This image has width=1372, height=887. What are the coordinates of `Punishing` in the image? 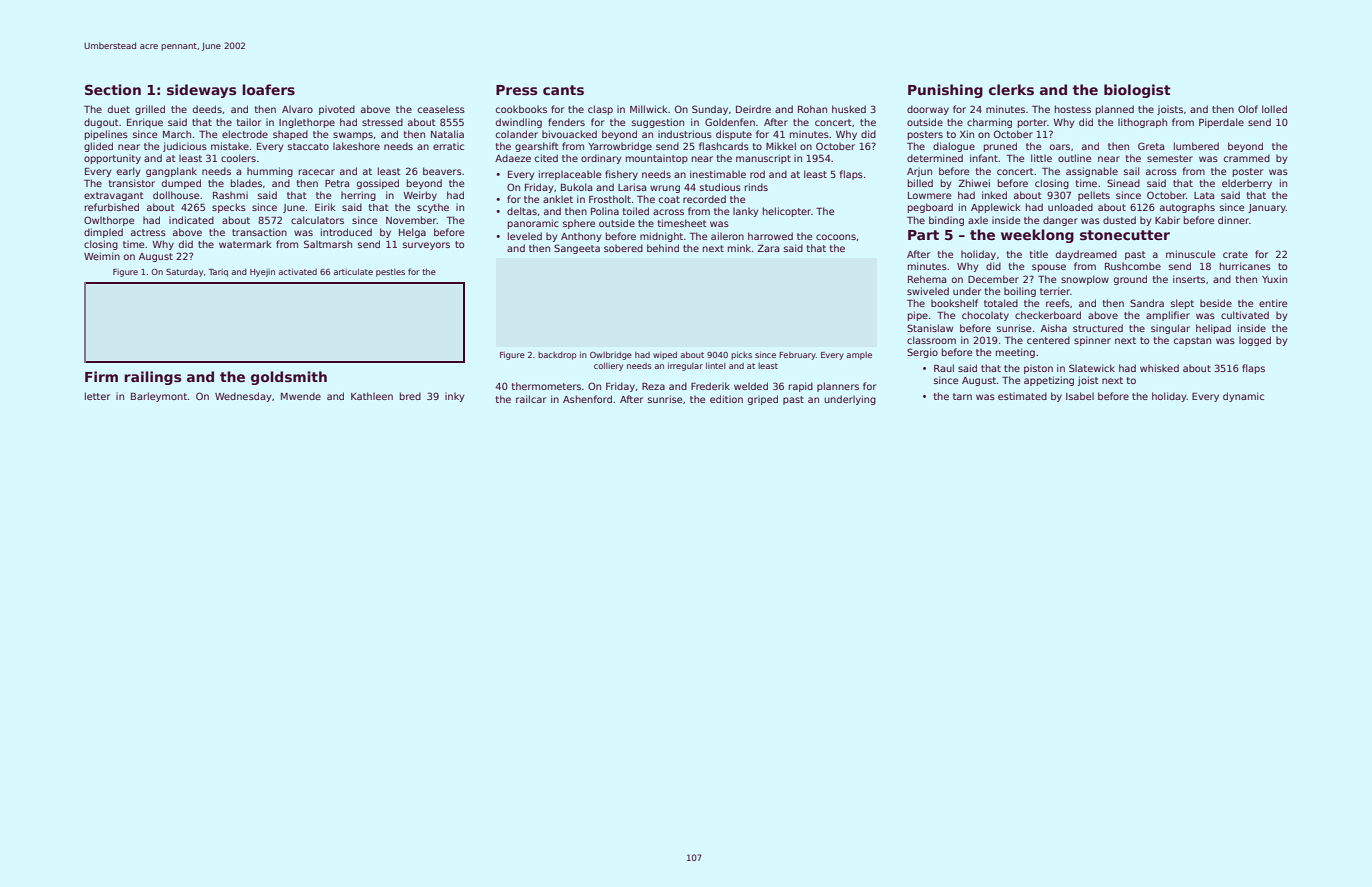 It's located at (945, 91).
